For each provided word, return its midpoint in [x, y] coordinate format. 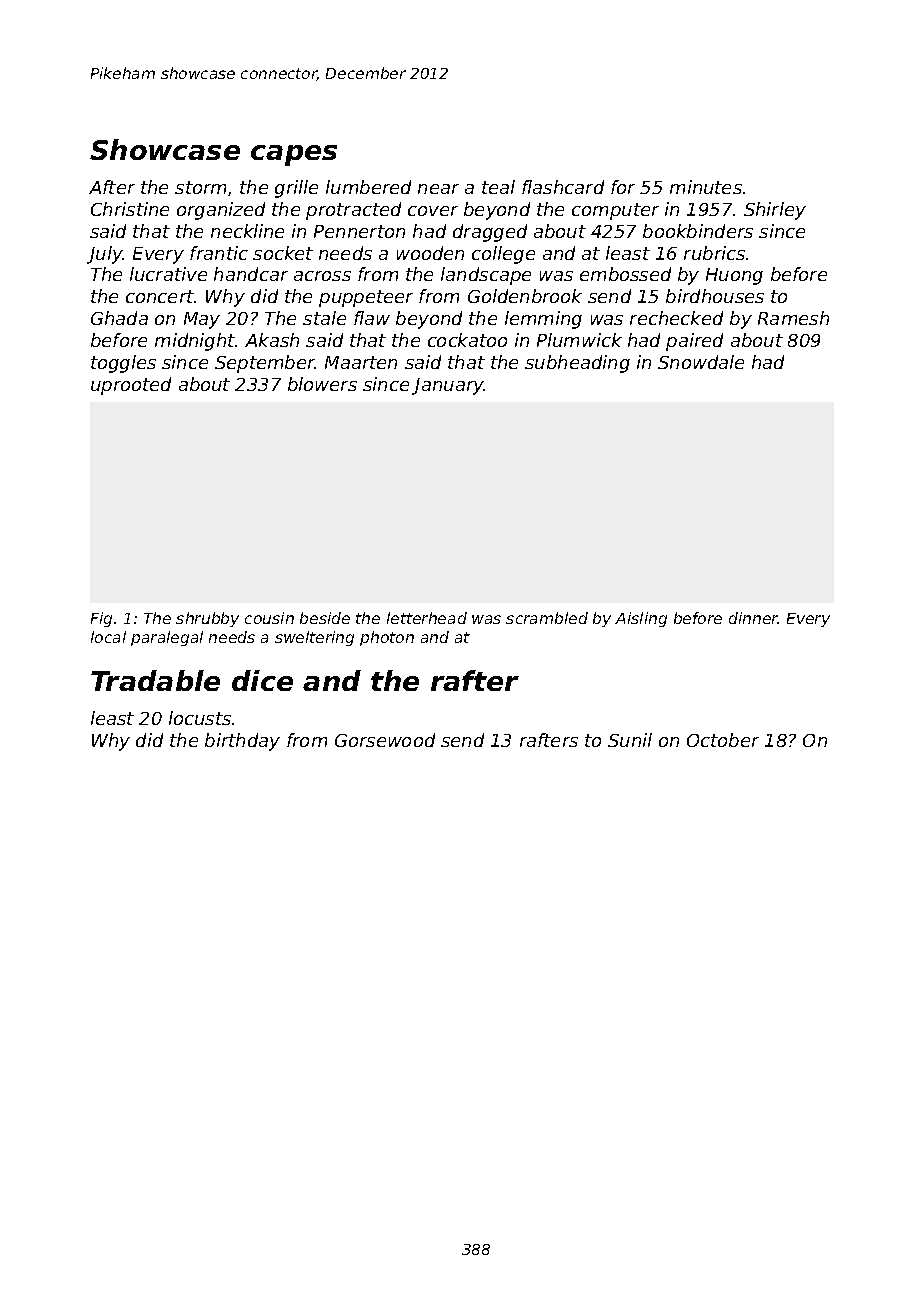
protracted [353, 211]
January [448, 386]
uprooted [131, 386]
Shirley [775, 211]
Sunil [630, 740]
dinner [753, 618]
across [322, 276]
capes [294, 155]
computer [615, 211]
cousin [269, 618]
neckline [247, 231]
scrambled [547, 618]
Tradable [155, 680]
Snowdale [701, 362]
